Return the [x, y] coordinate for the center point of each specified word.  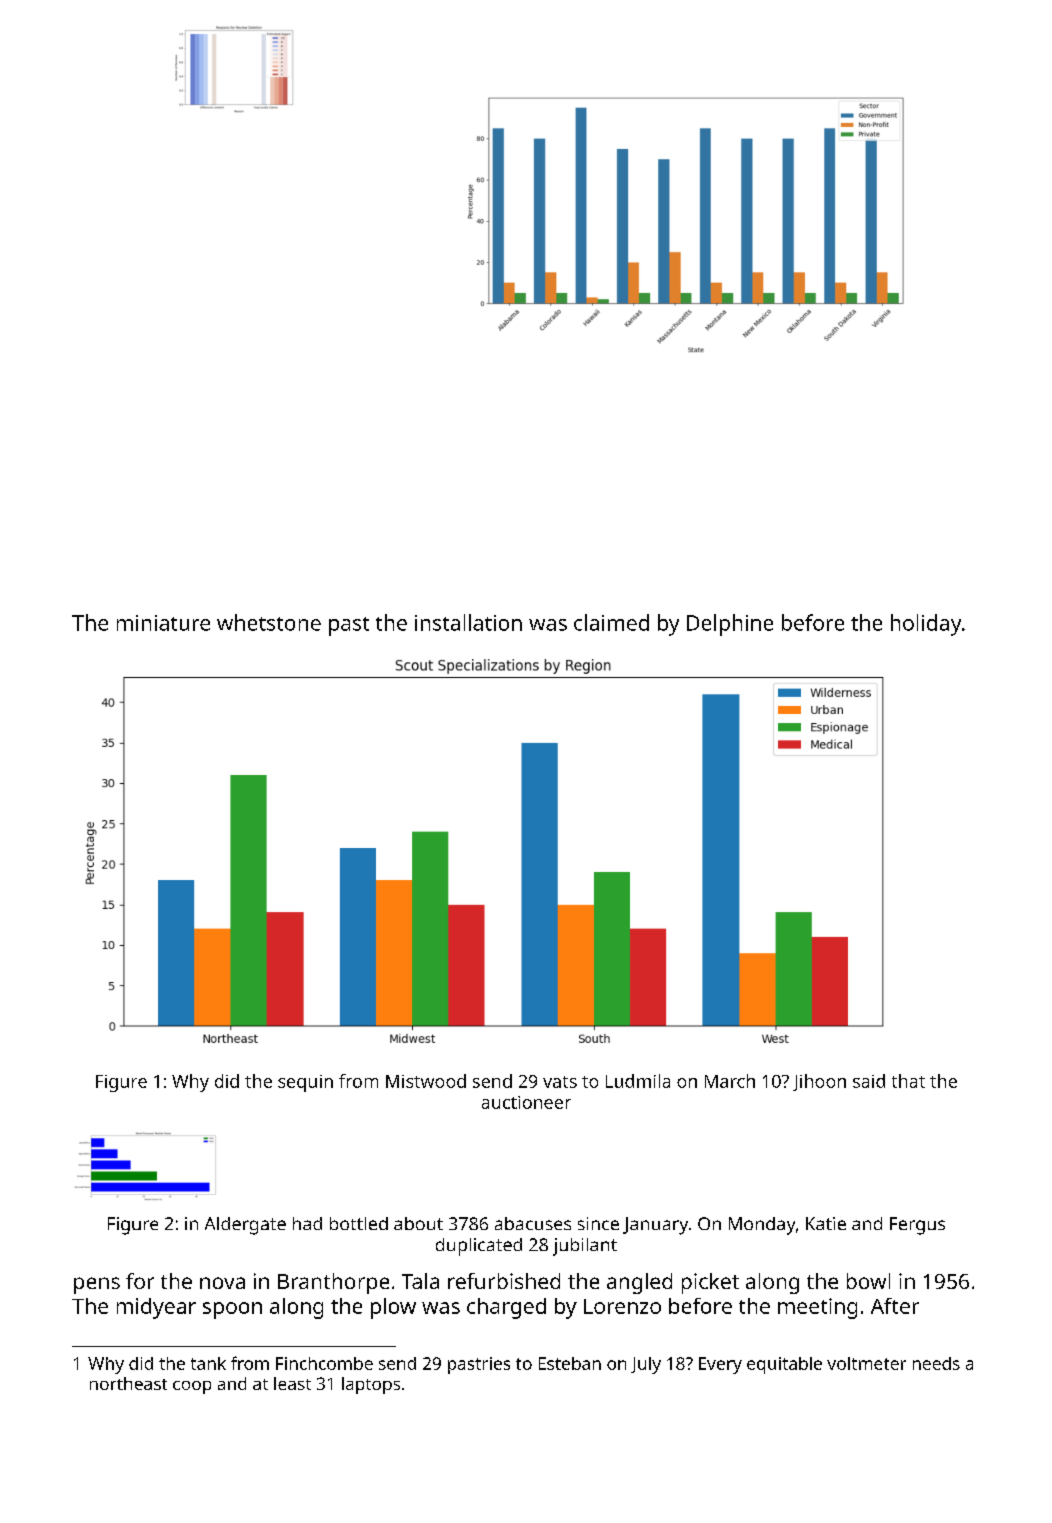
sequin [305, 1083]
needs [936, 1363]
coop [192, 1387]
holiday [926, 625]
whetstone [269, 622]
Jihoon [819, 1082]
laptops [371, 1385]
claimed [611, 622]
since [598, 1223]
